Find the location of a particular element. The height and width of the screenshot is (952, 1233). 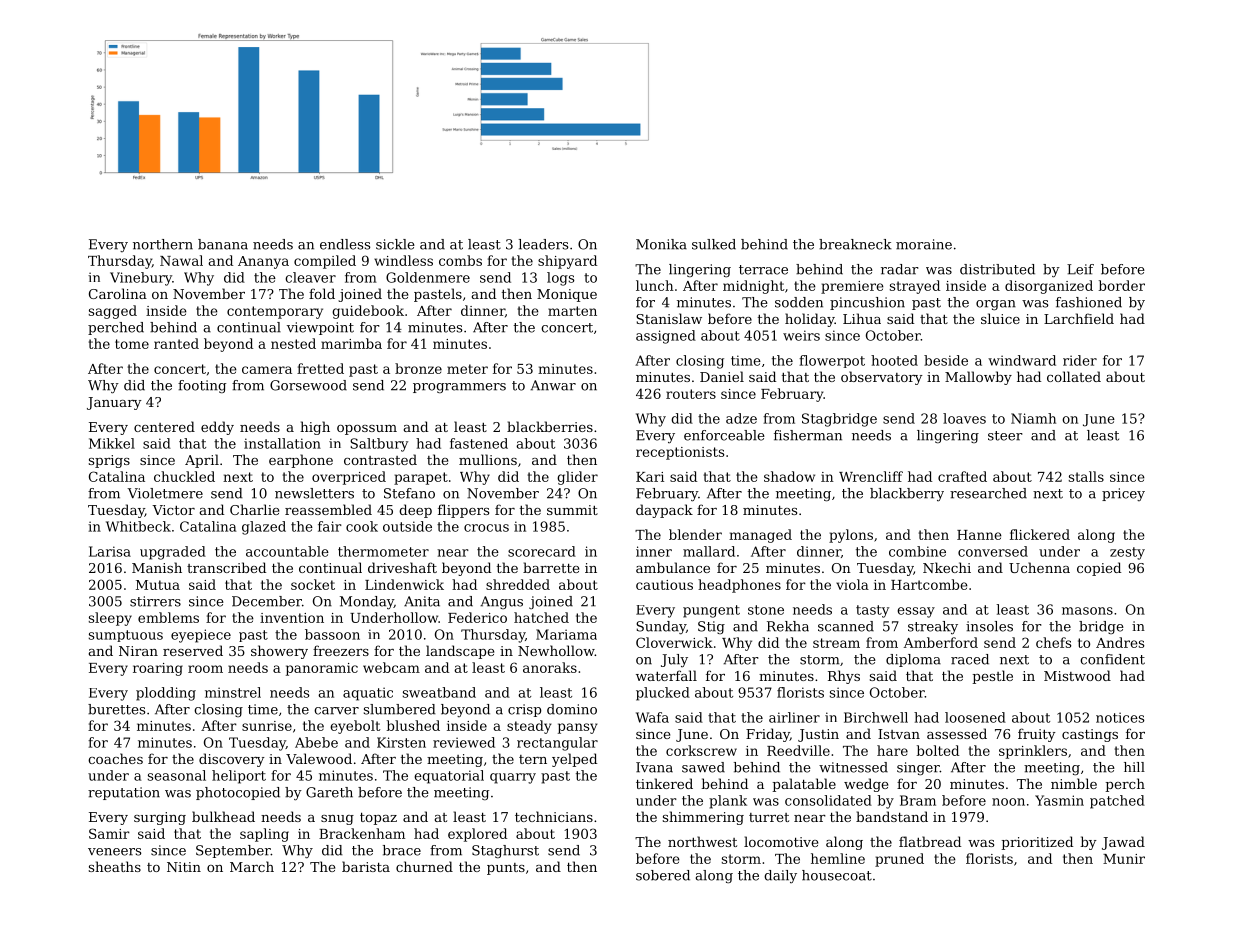

reassembled is located at coordinates (328, 509).
